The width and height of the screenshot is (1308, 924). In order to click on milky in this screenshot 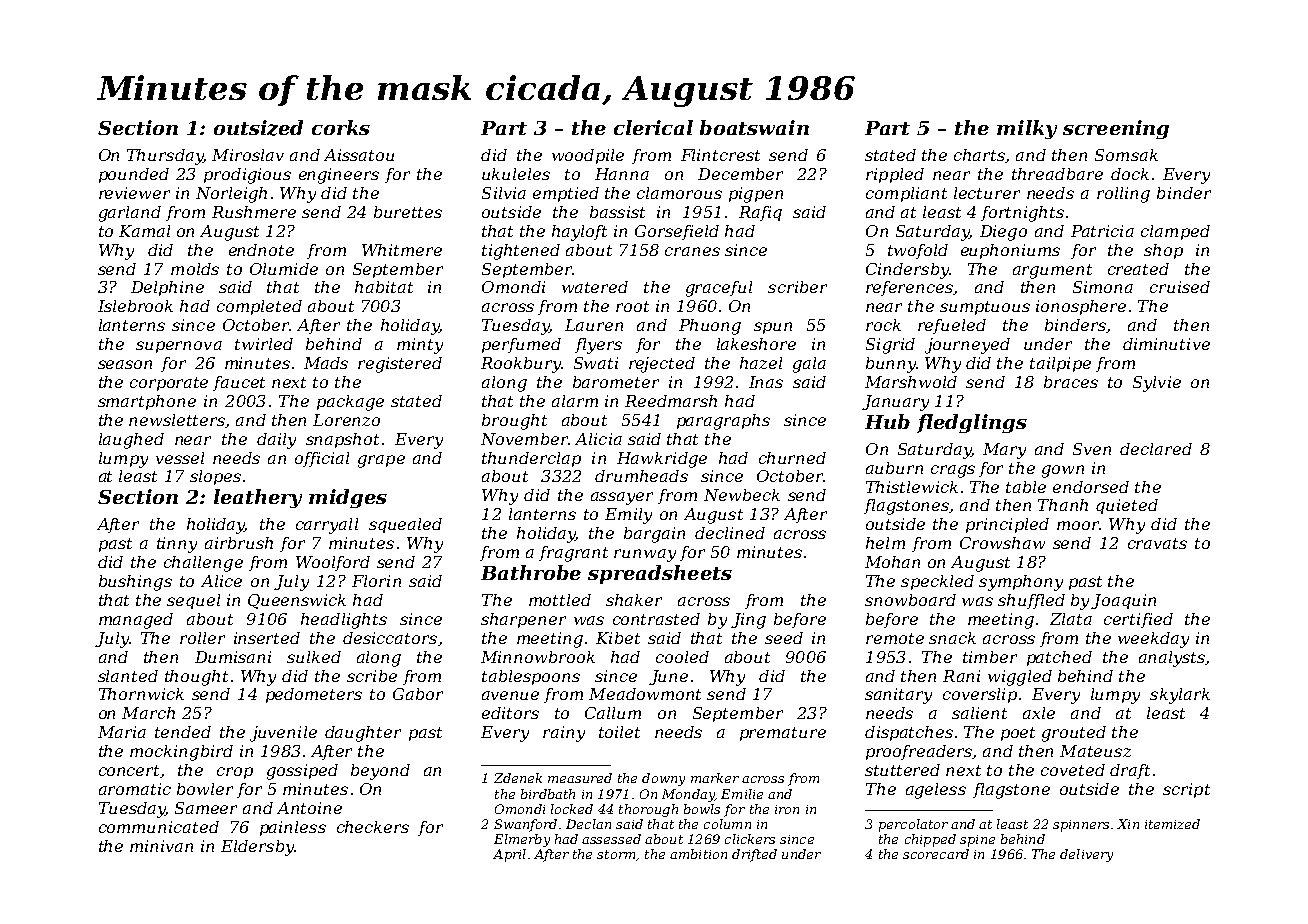, I will do `click(1027, 129)`.
